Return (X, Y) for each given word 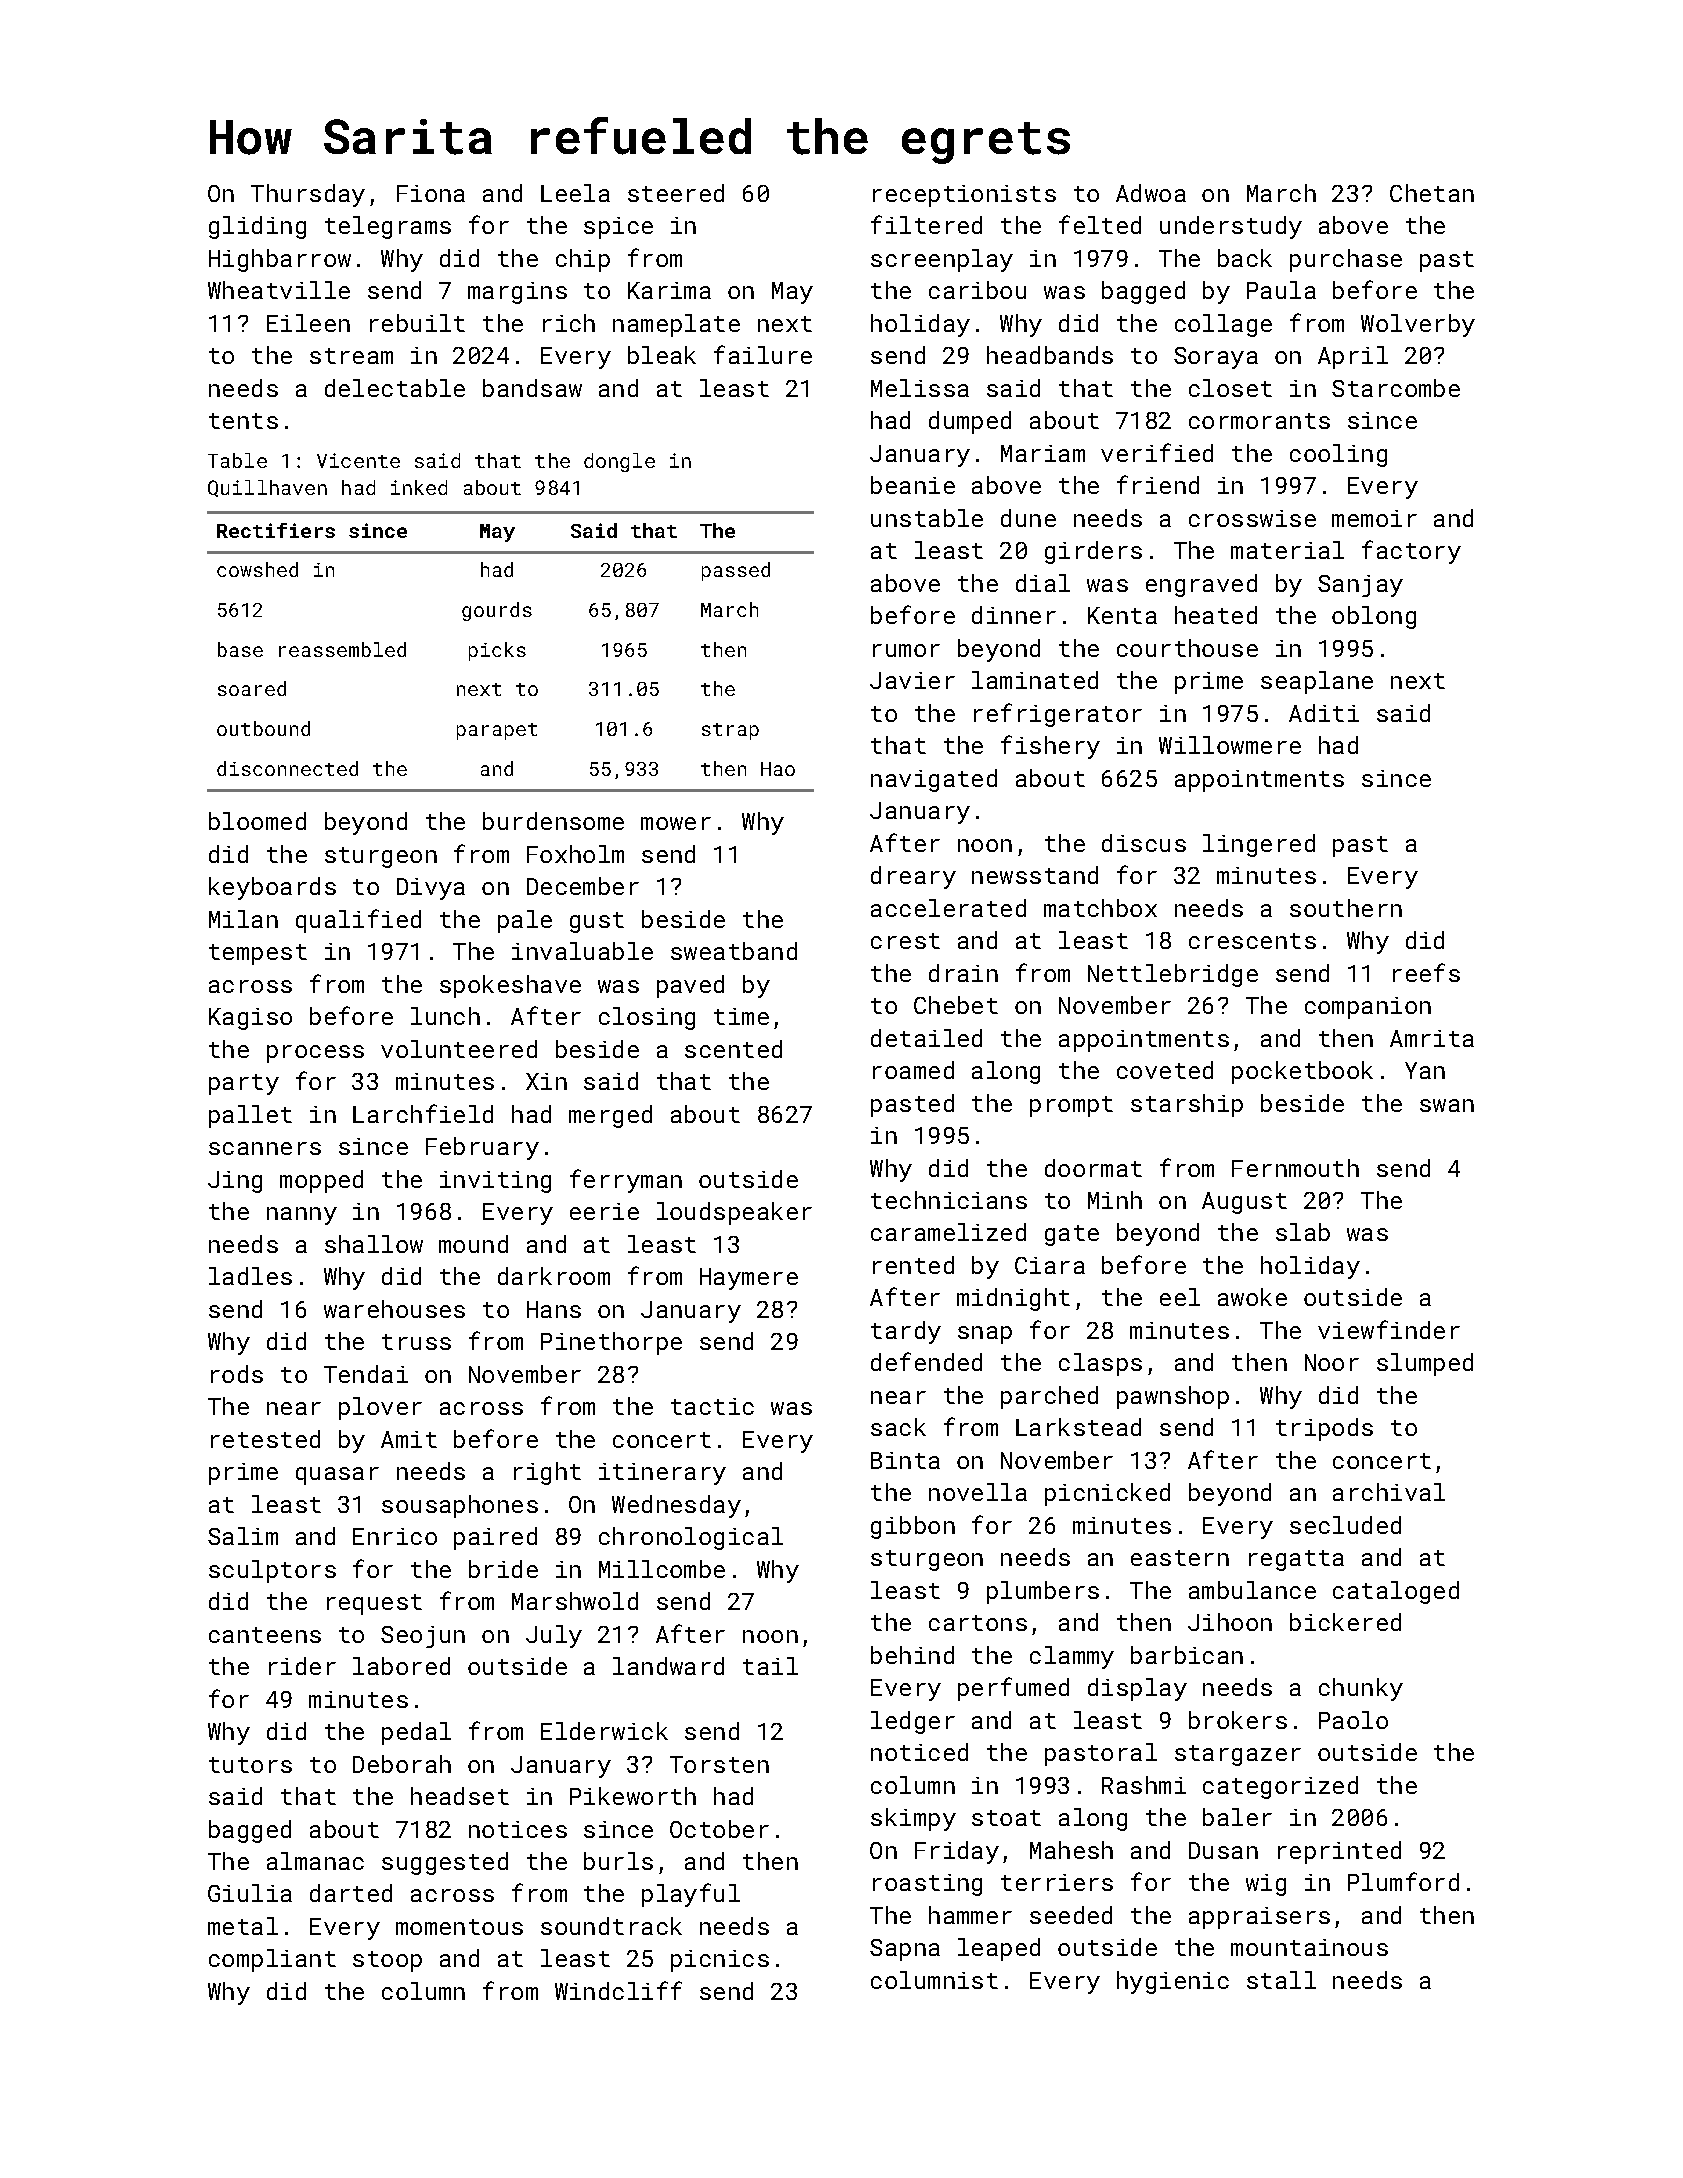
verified (1157, 452)
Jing (235, 1182)
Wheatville (279, 290)
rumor (906, 650)
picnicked (1107, 1494)
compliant (272, 1960)
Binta (905, 1460)
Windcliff (618, 1990)
